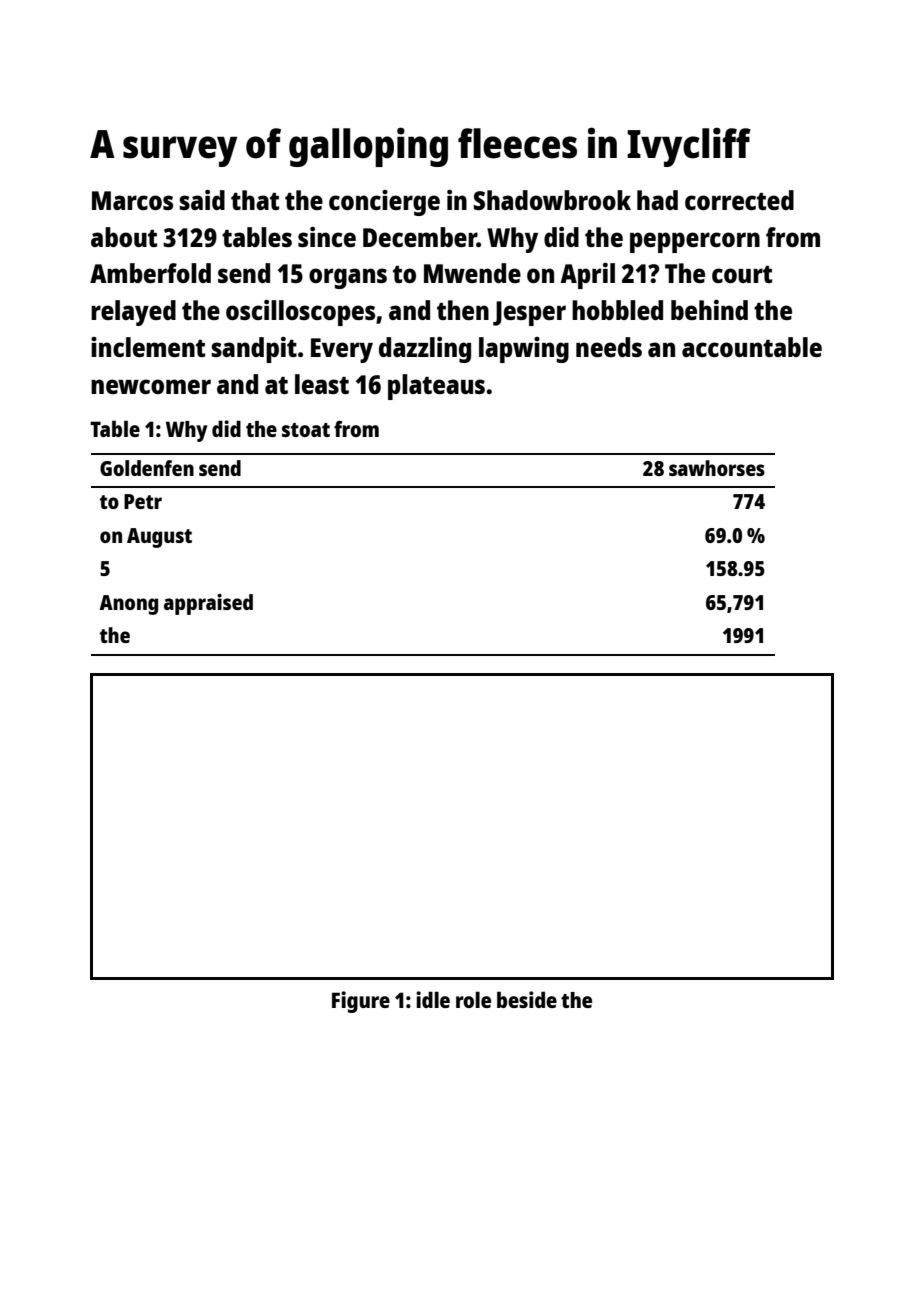 This image has width=924, height=1311. I want to click on corrected, so click(739, 200).
